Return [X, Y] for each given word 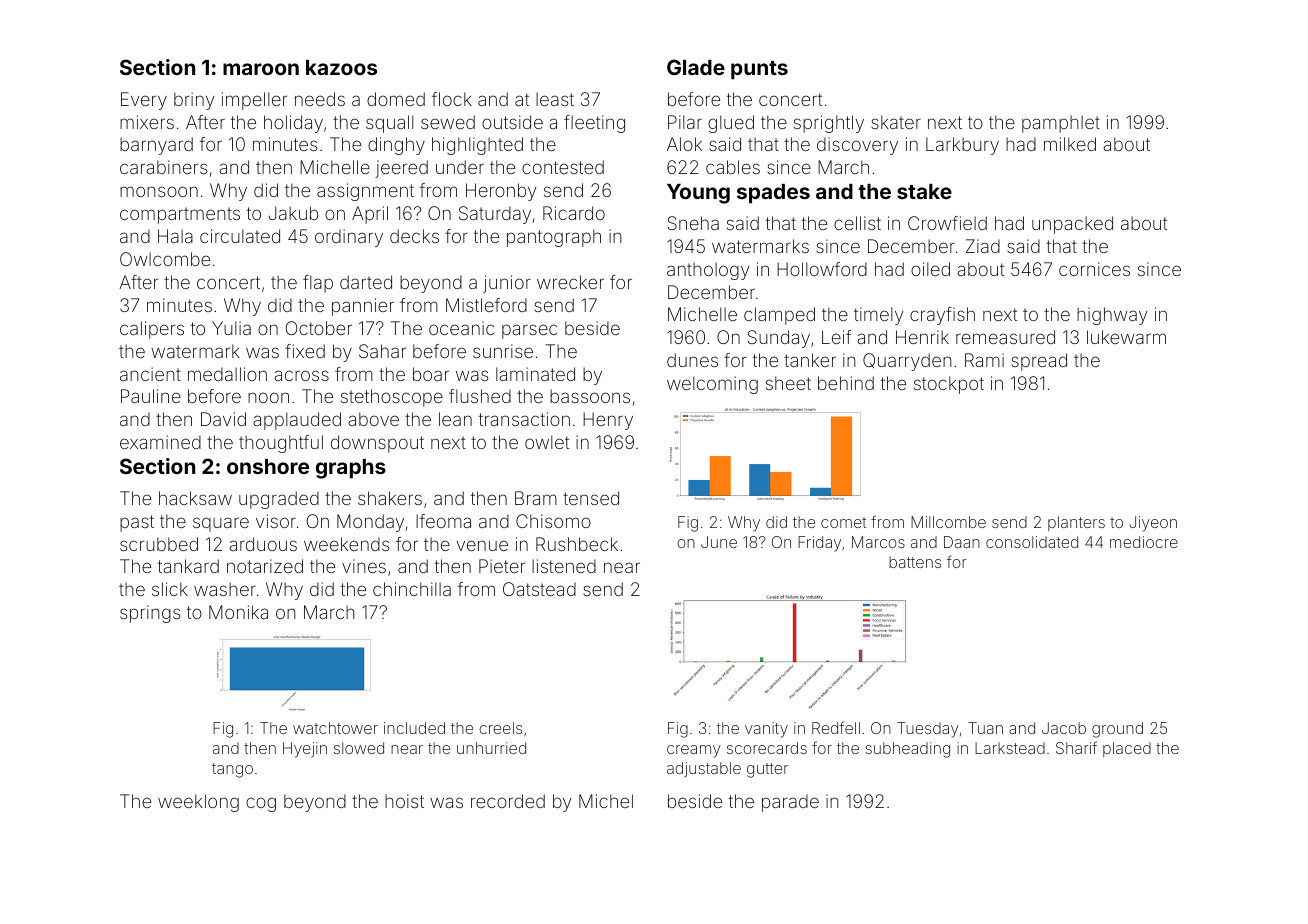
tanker [810, 360]
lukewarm [1126, 337]
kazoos [341, 67]
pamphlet [1061, 124]
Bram [536, 498]
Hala [175, 236]
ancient [150, 374]
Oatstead [539, 589]
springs [150, 614]
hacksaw [195, 498]
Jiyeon [1153, 524]
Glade [696, 67]
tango [232, 770]
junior [507, 284]
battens [915, 562]
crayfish [942, 316]
